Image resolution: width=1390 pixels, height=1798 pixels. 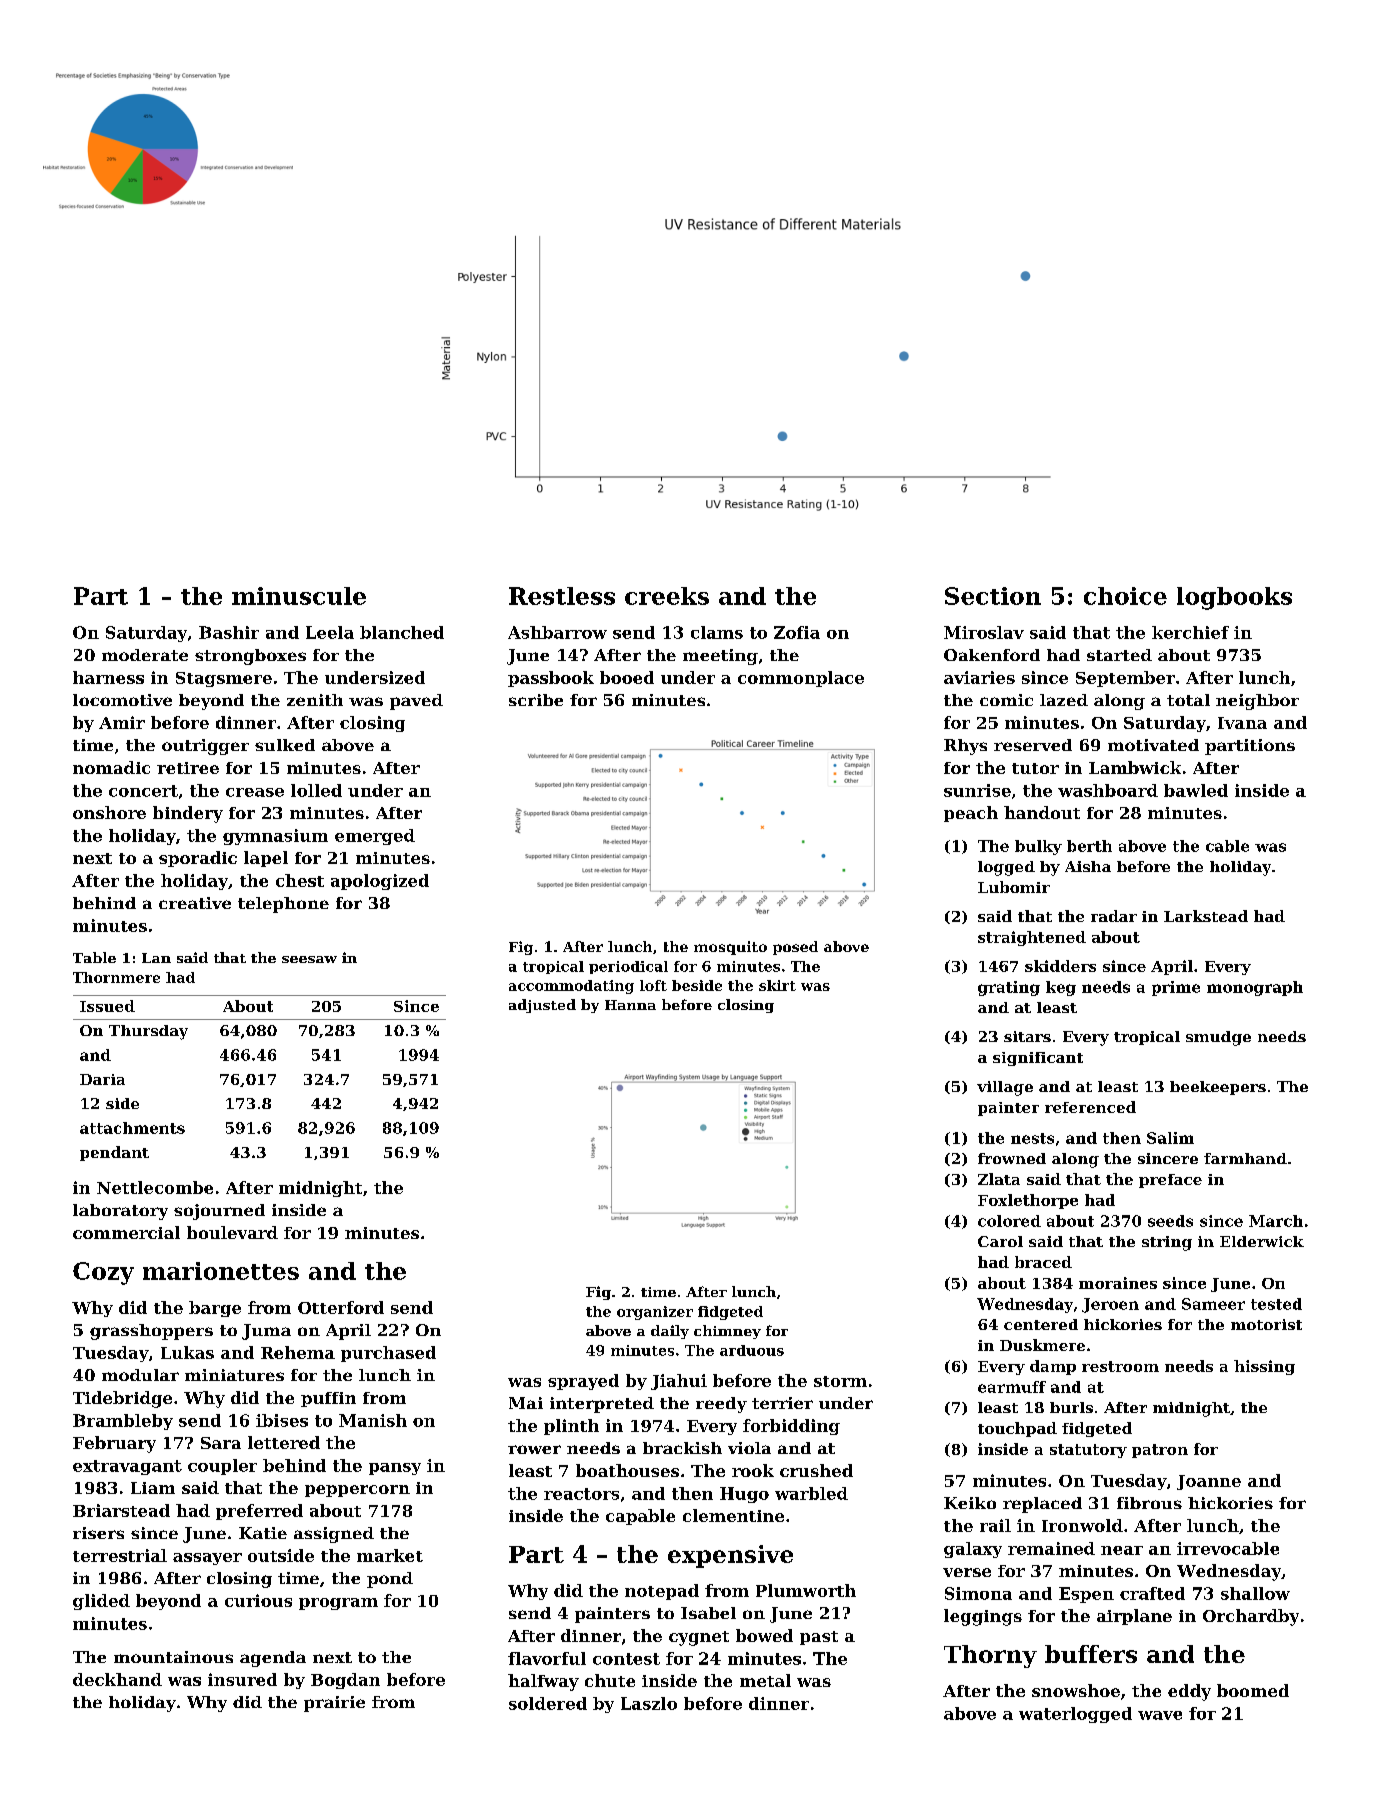 I want to click on logbooks, so click(x=1234, y=598).
